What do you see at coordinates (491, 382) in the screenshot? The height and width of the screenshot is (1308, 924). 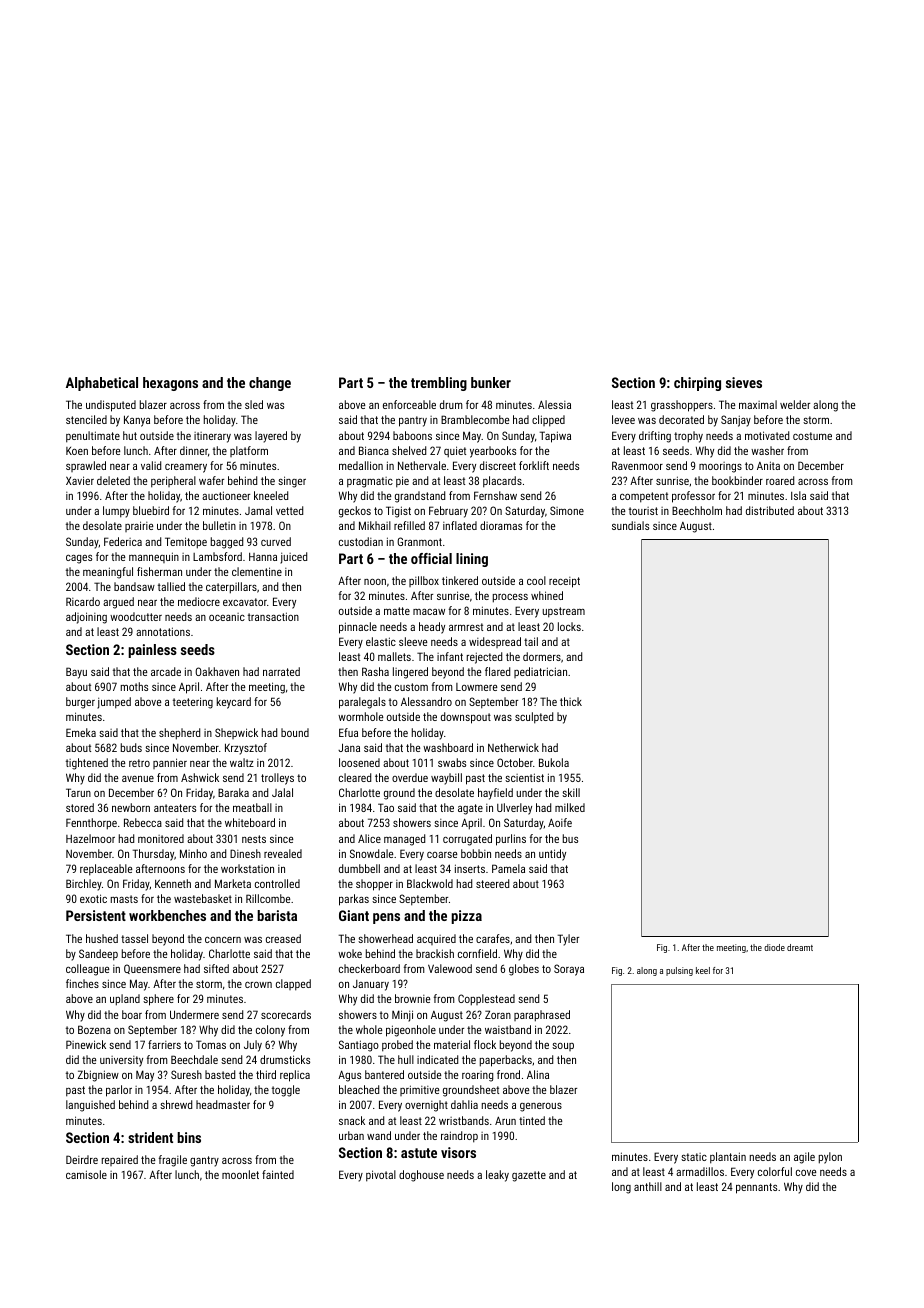 I see `bunker` at bounding box center [491, 382].
